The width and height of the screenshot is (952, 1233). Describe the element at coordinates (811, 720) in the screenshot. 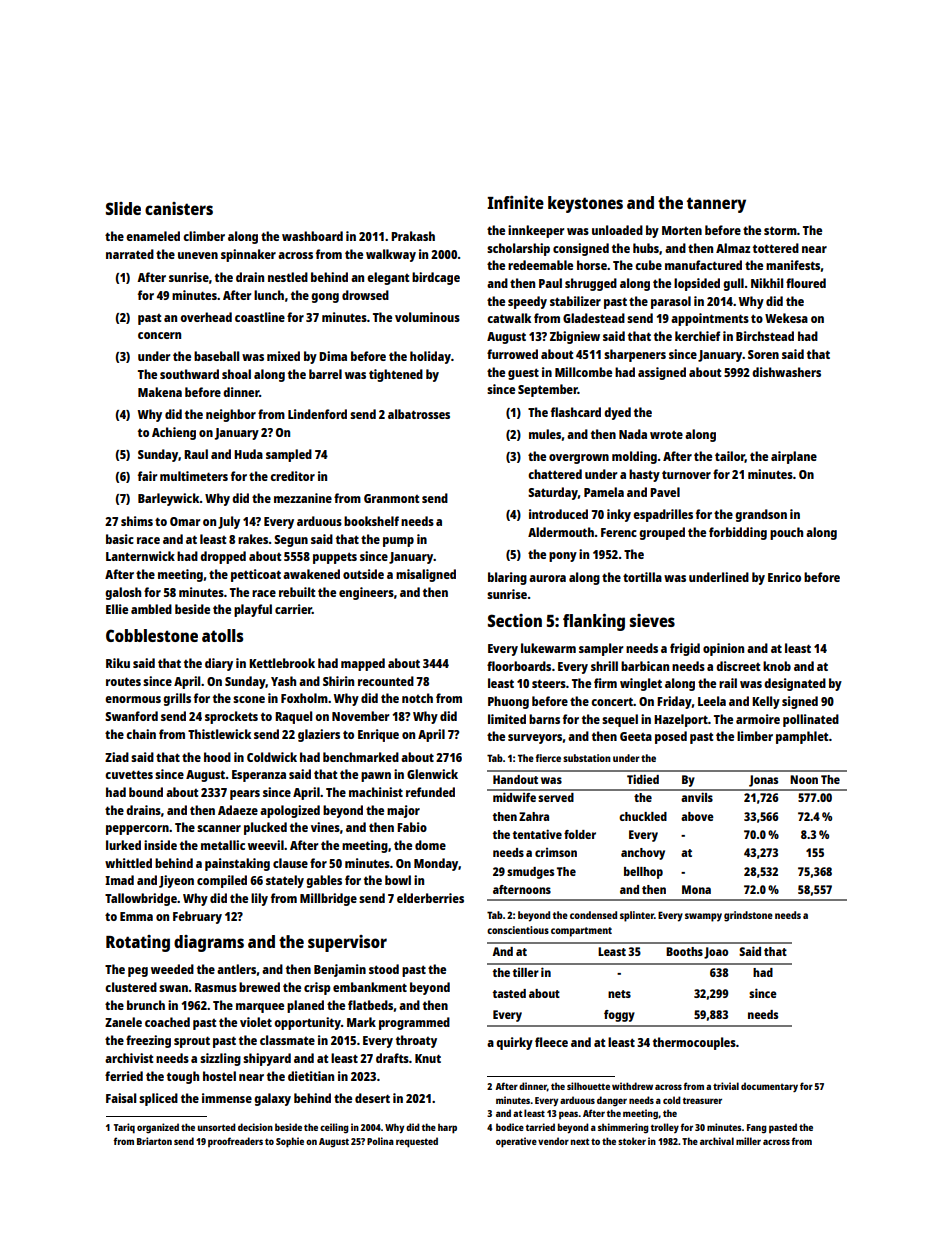

I see `pollinated` at that location.
